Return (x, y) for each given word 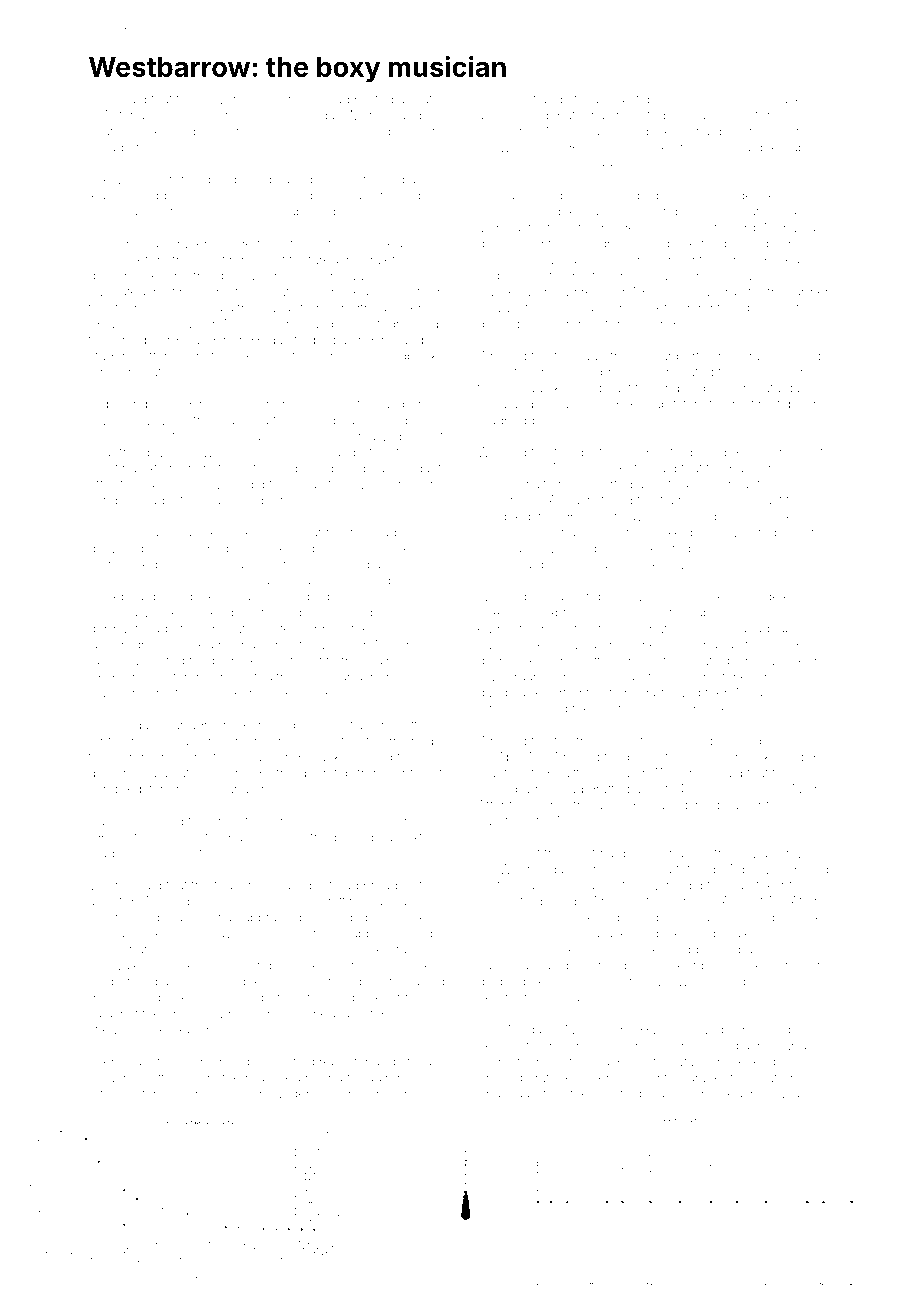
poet (654, 308)
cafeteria (503, 965)
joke (246, 357)
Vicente (111, 885)
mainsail (389, 661)
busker (793, 99)
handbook (696, 709)
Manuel (371, 115)
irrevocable (773, 1030)
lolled (285, 1078)
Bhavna (500, 1093)
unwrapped (123, 565)
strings (132, 116)
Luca (492, 405)
